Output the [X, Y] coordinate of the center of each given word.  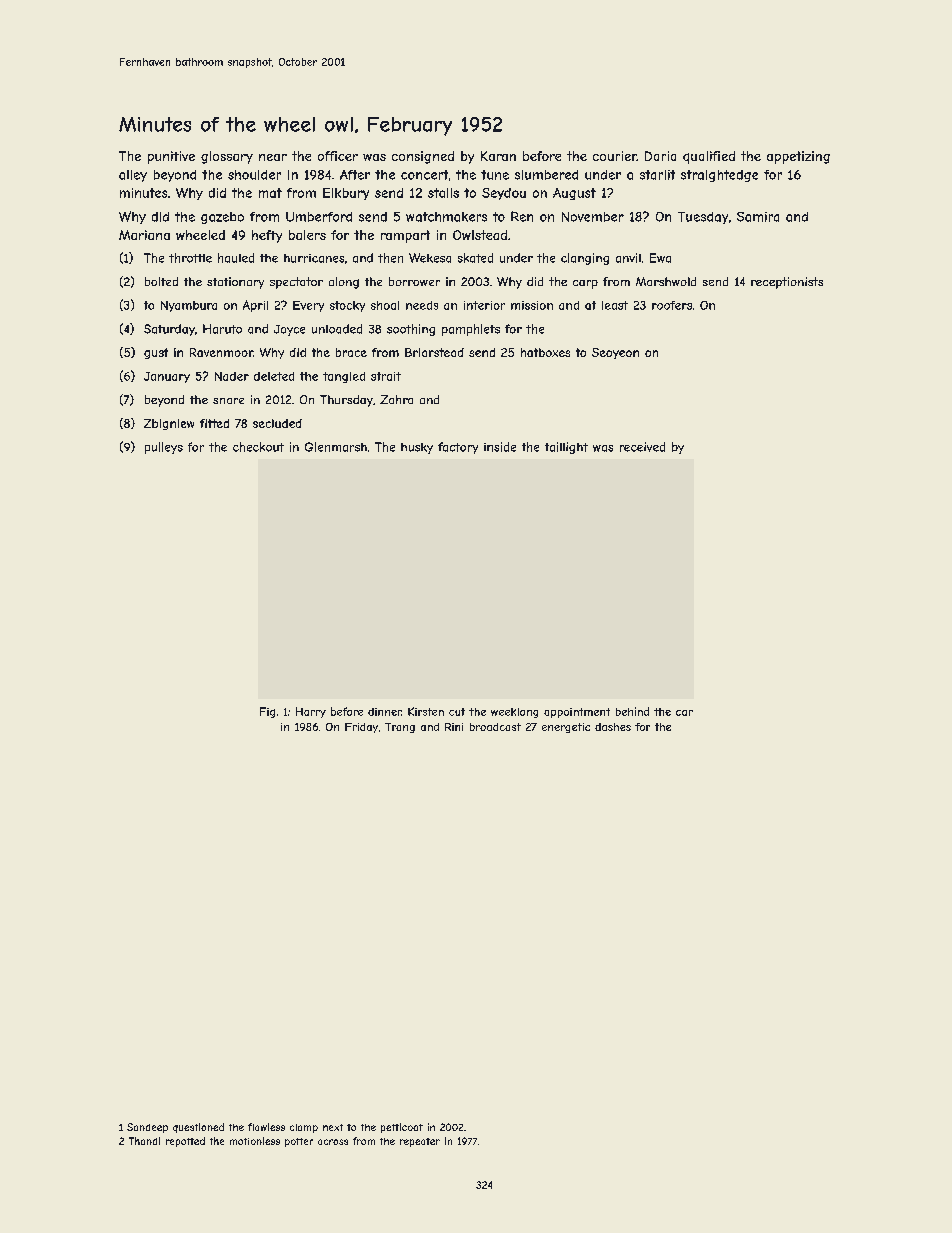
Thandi [144, 1141]
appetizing [798, 157]
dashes [613, 727]
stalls [443, 193]
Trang [400, 728]
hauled [236, 258]
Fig [267, 712]
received [642, 447]
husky [417, 448]
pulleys [164, 448]
